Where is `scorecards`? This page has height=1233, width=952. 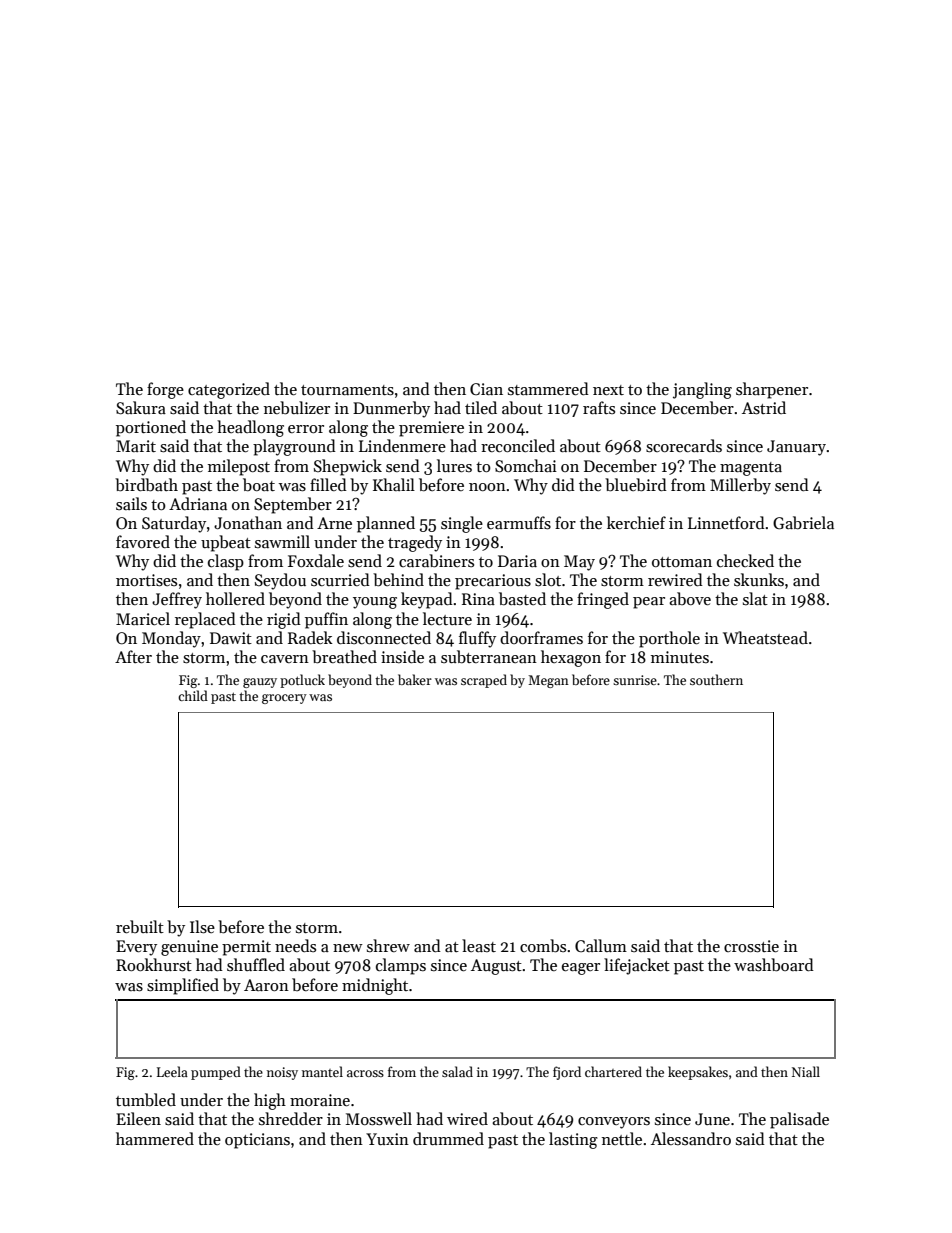 scorecards is located at coordinates (684, 446).
